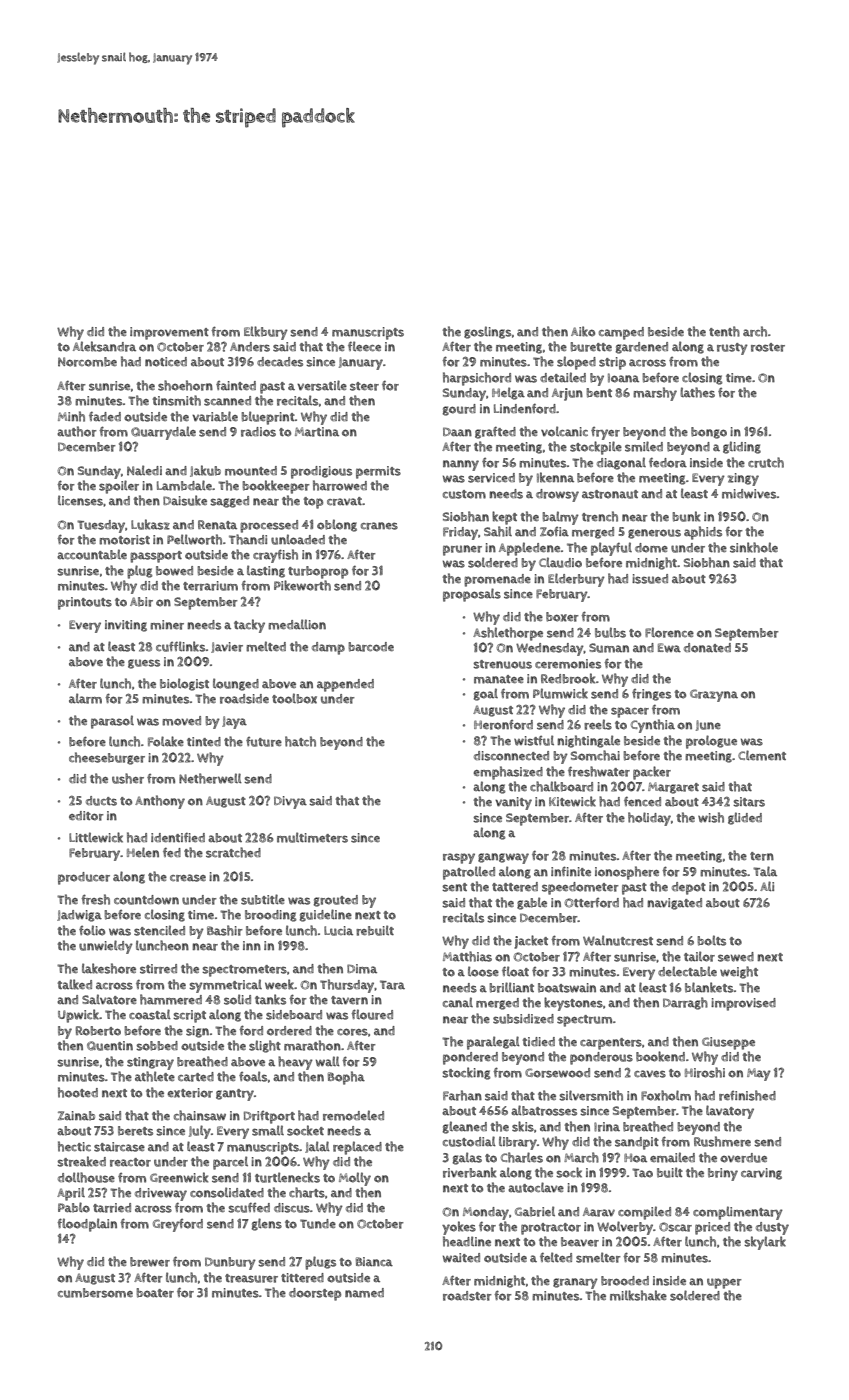  Describe the element at coordinates (107, 758) in the page. I see `cheeseburger` at that location.
